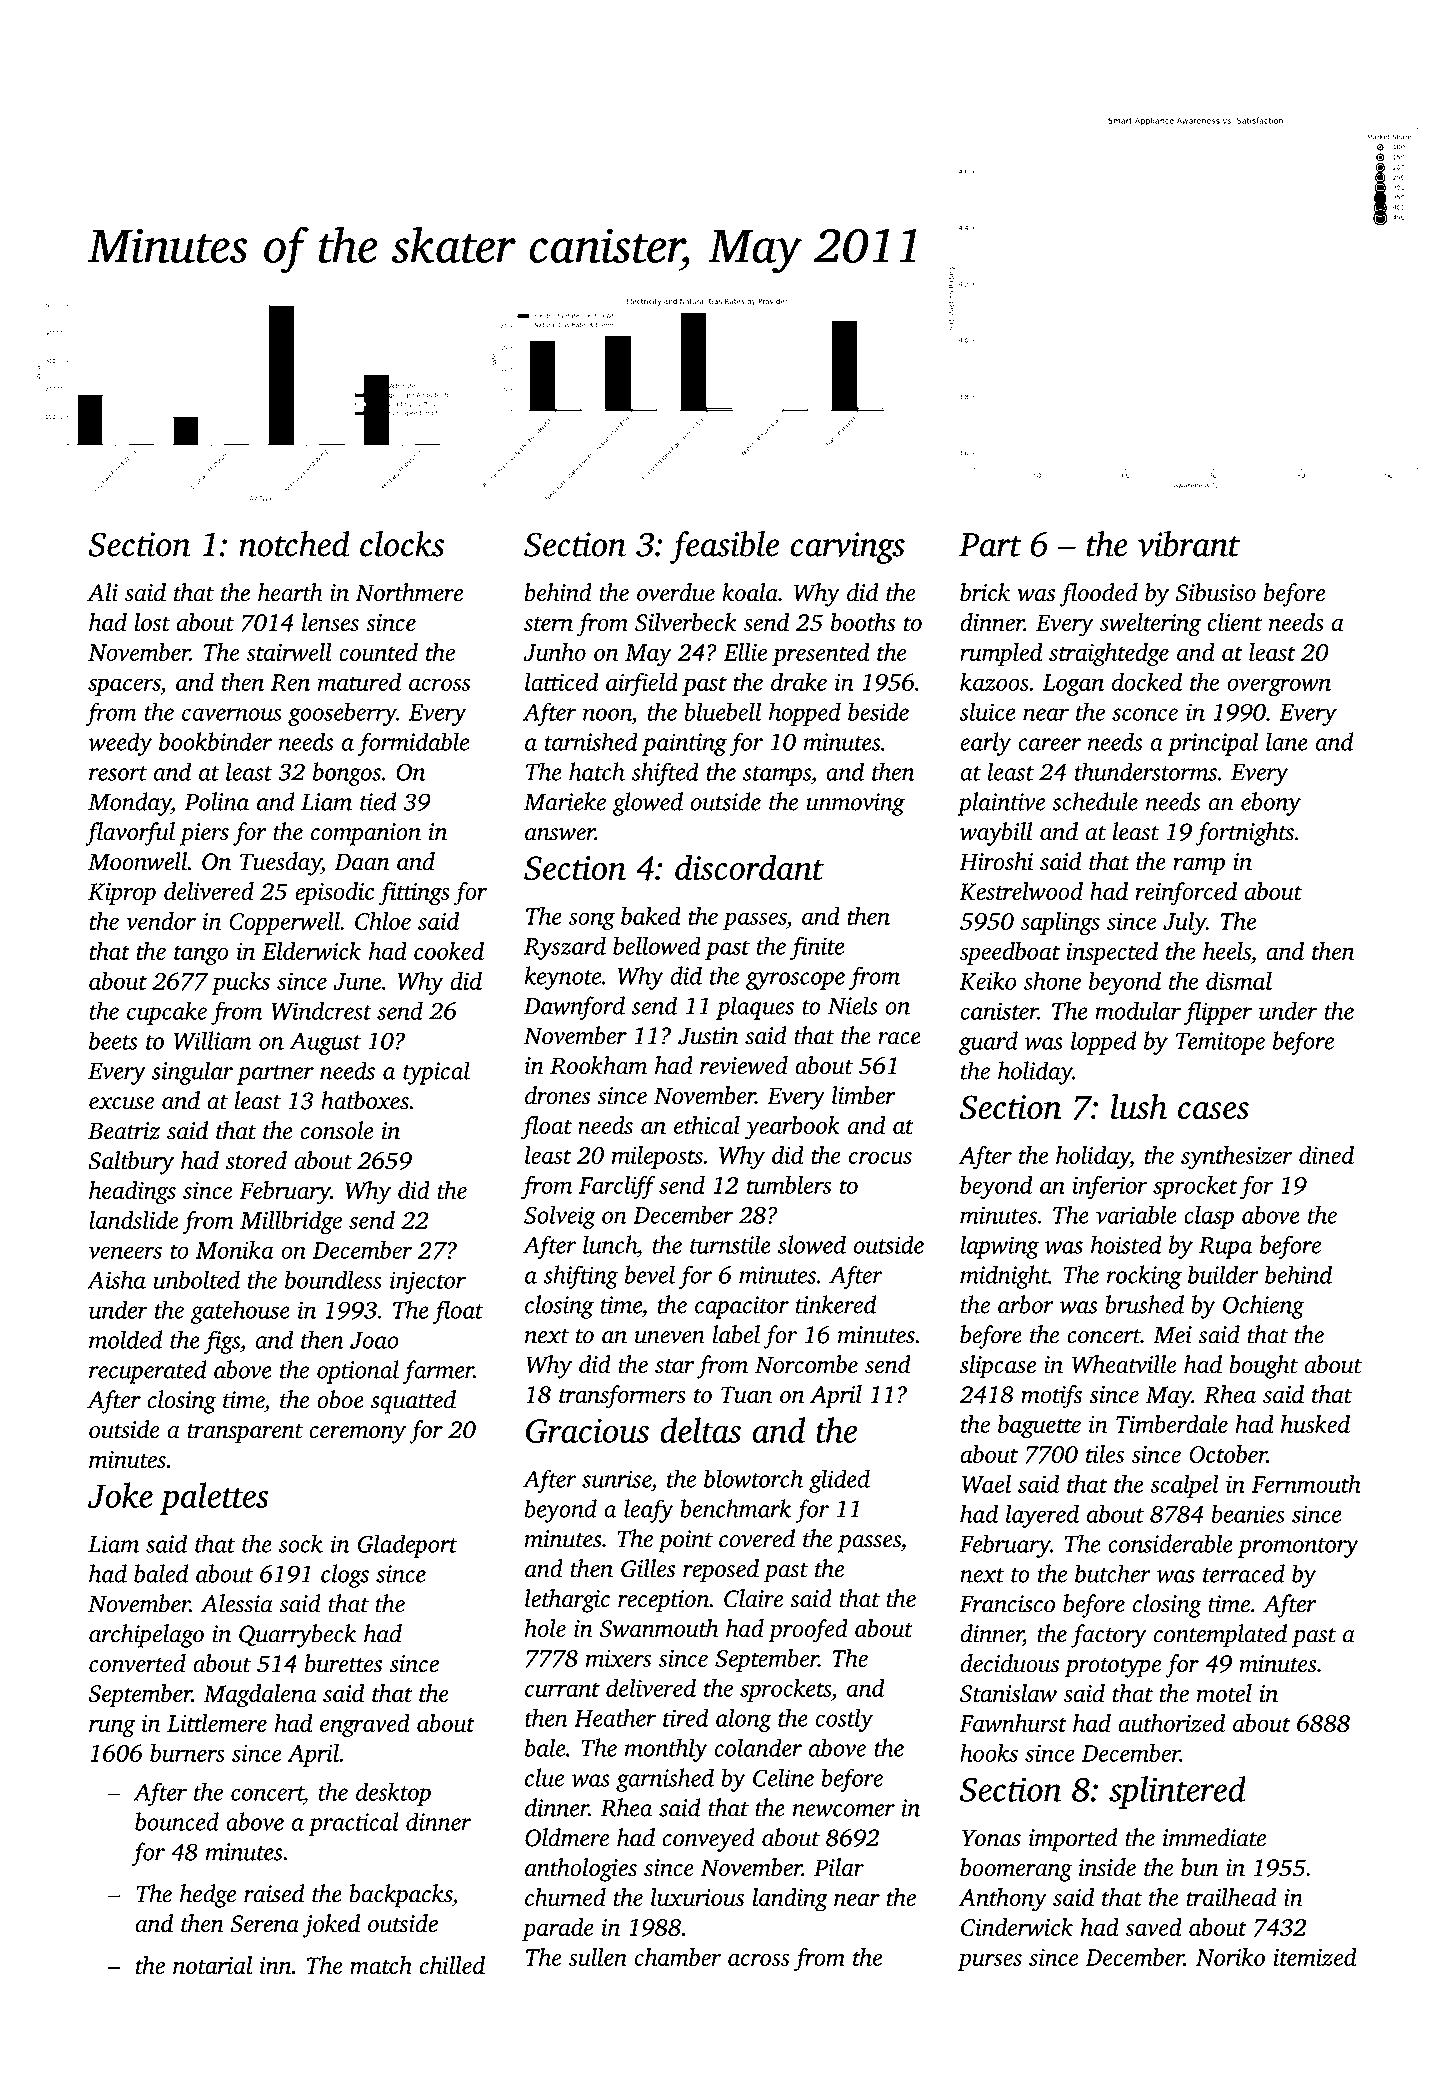 The height and width of the screenshot is (2100, 1450). What do you see at coordinates (414, 894) in the screenshot?
I see `fittings` at bounding box center [414, 894].
